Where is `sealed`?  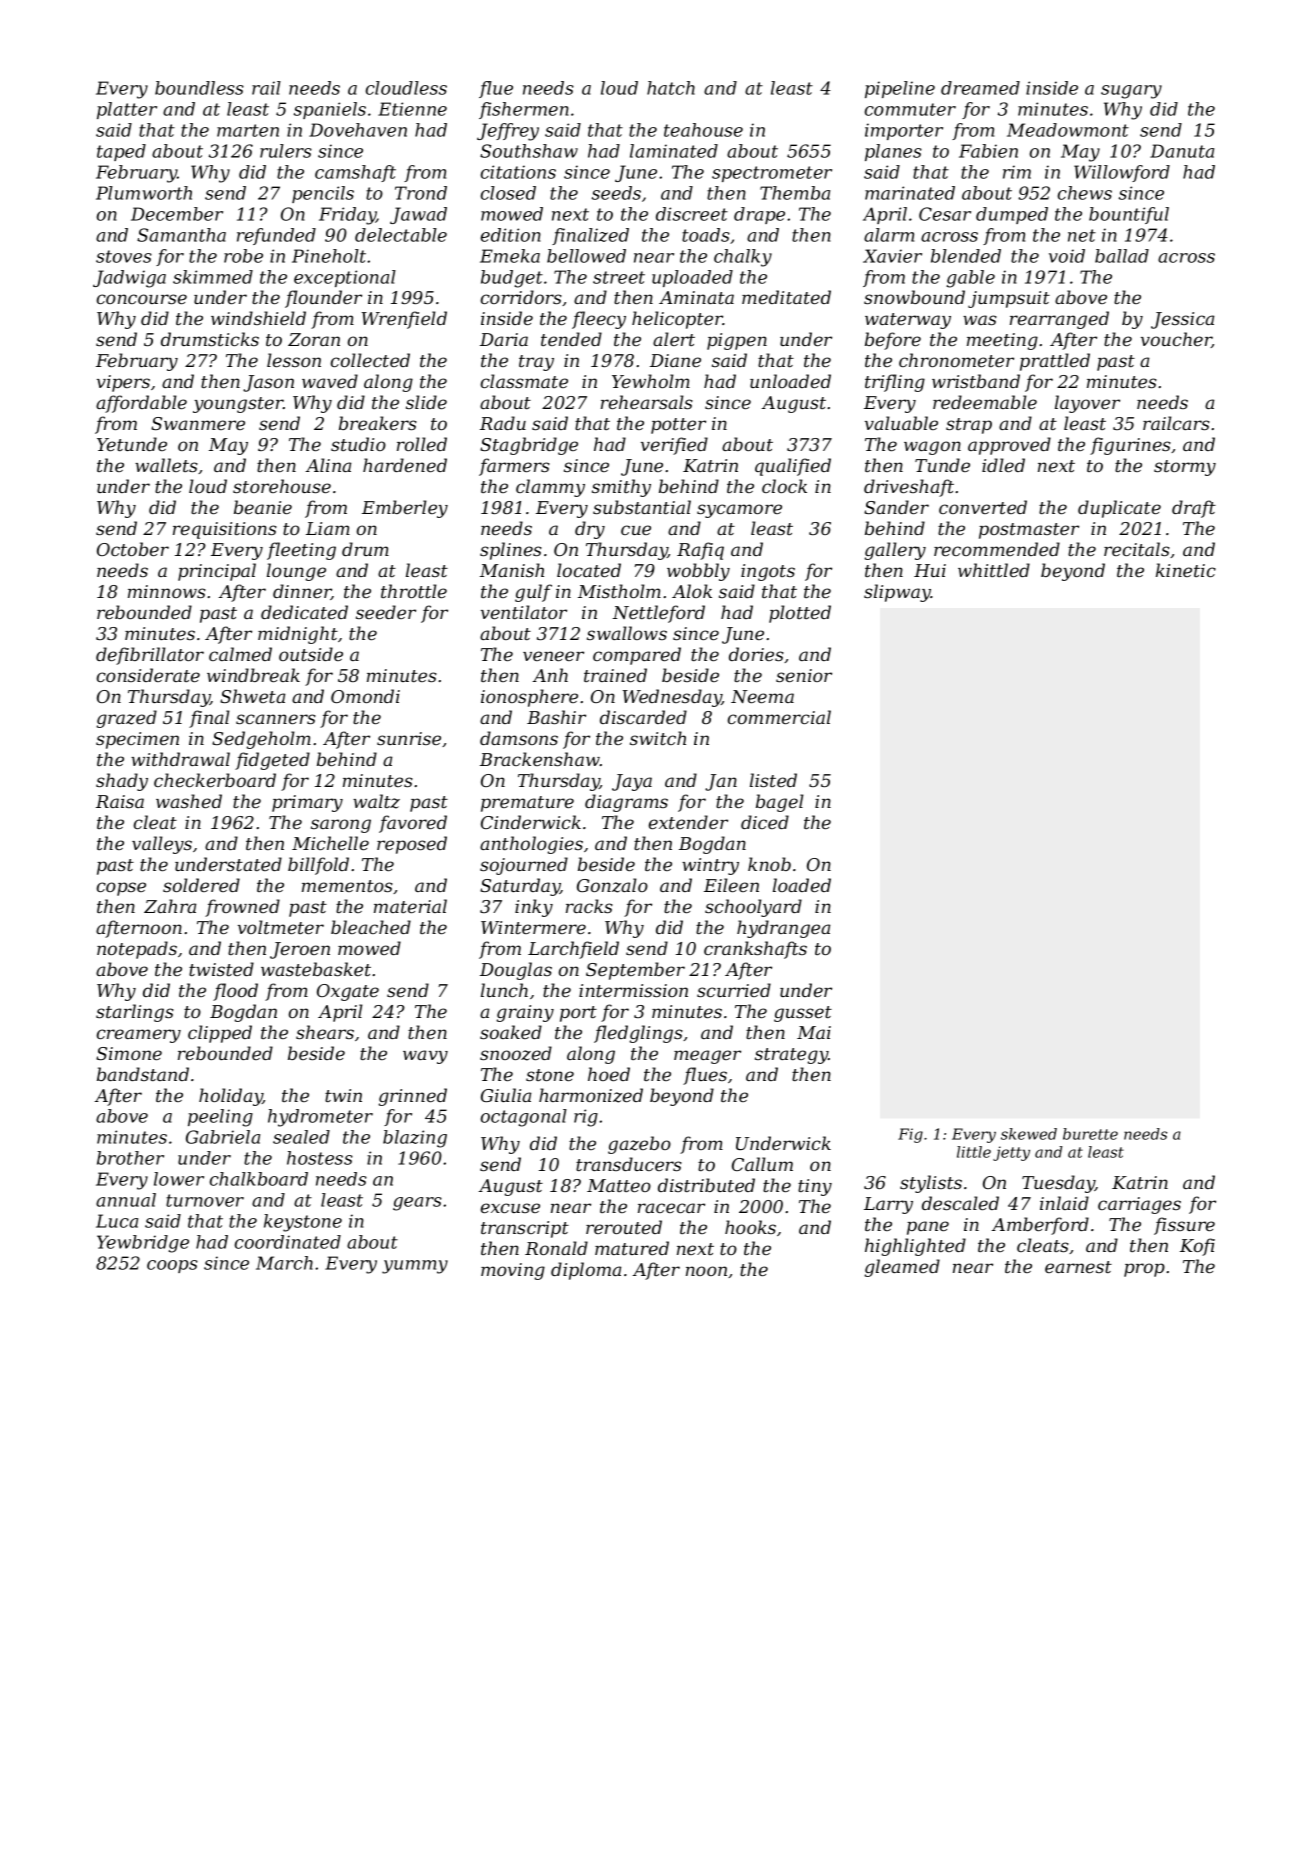 sealed is located at coordinates (301, 1137).
